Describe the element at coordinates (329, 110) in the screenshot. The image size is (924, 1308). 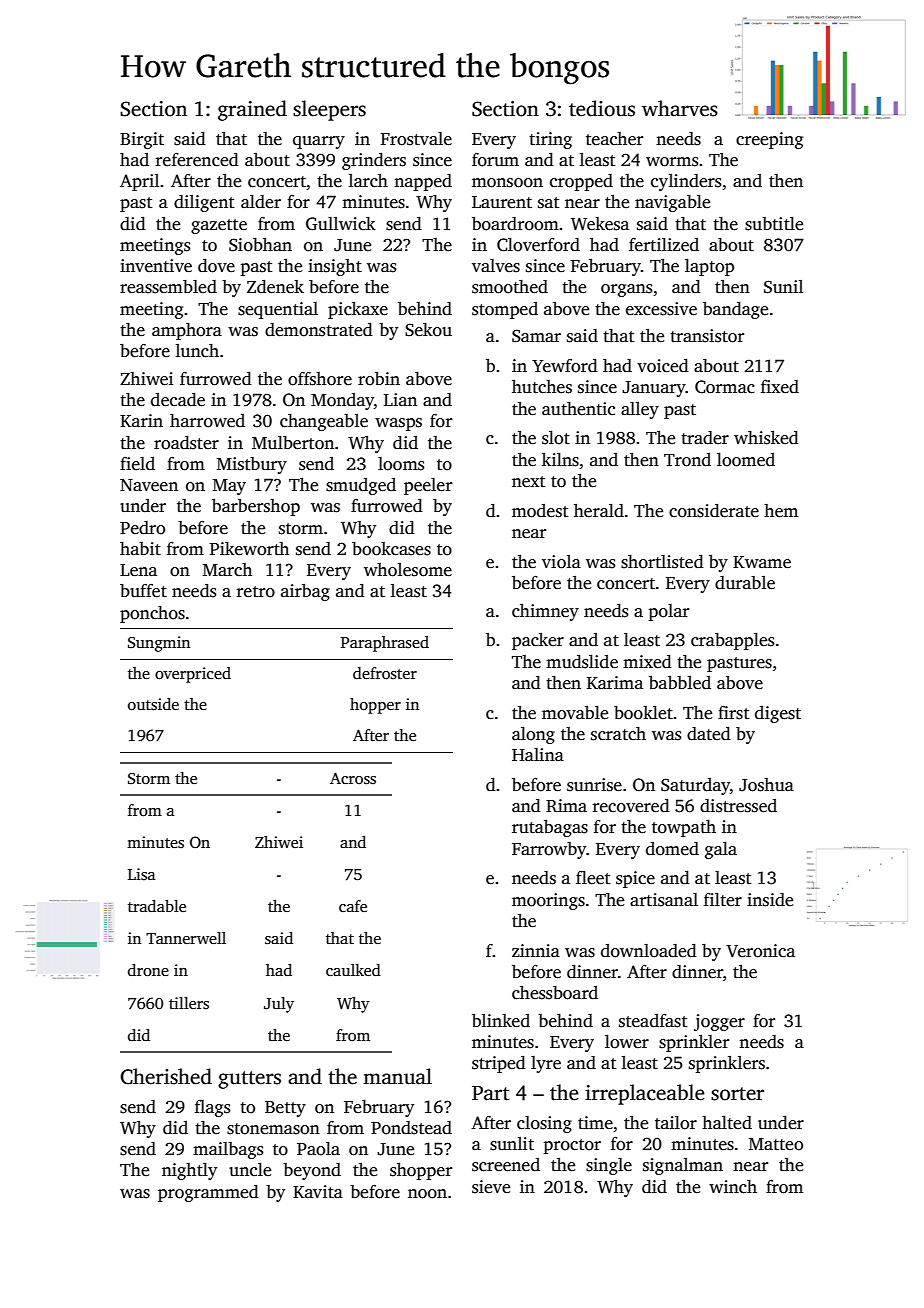
I see `sleepers` at that location.
